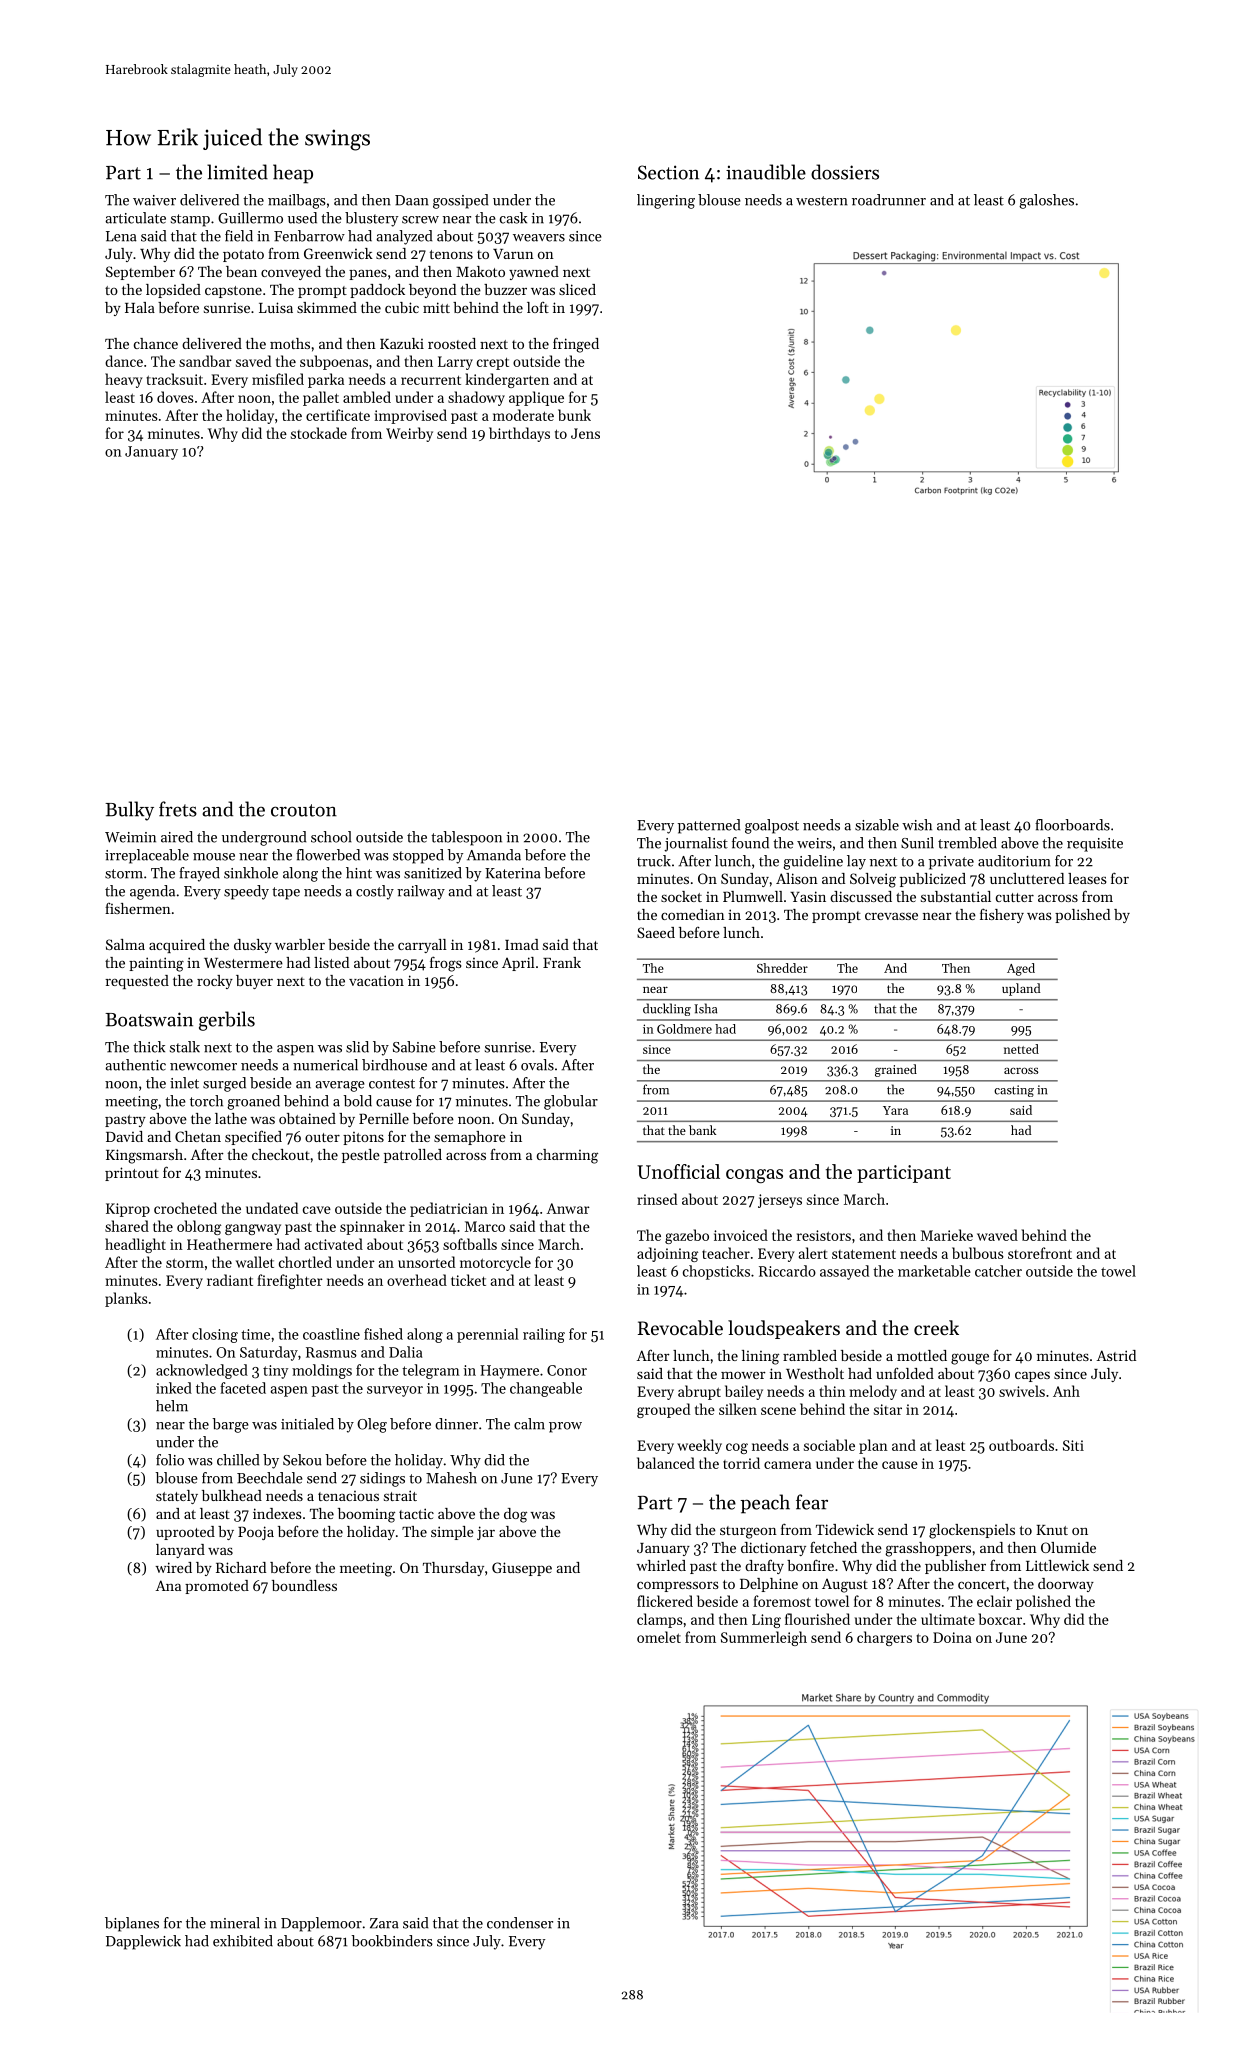  I want to click on inaudible, so click(766, 172).
